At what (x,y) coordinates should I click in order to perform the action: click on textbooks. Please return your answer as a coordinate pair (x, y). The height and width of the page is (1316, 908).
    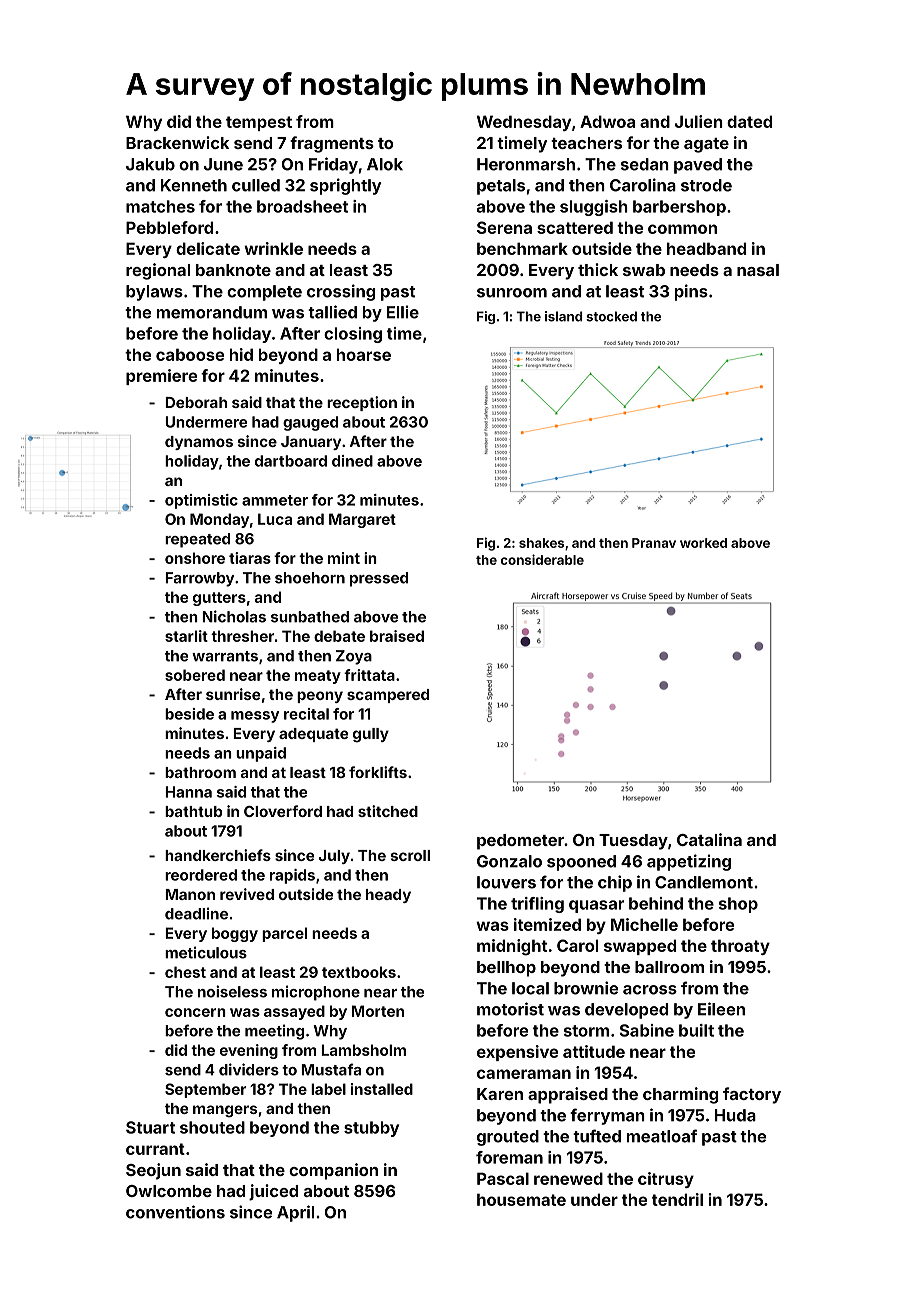
    Looking at the image, I should click on (359, 972).
